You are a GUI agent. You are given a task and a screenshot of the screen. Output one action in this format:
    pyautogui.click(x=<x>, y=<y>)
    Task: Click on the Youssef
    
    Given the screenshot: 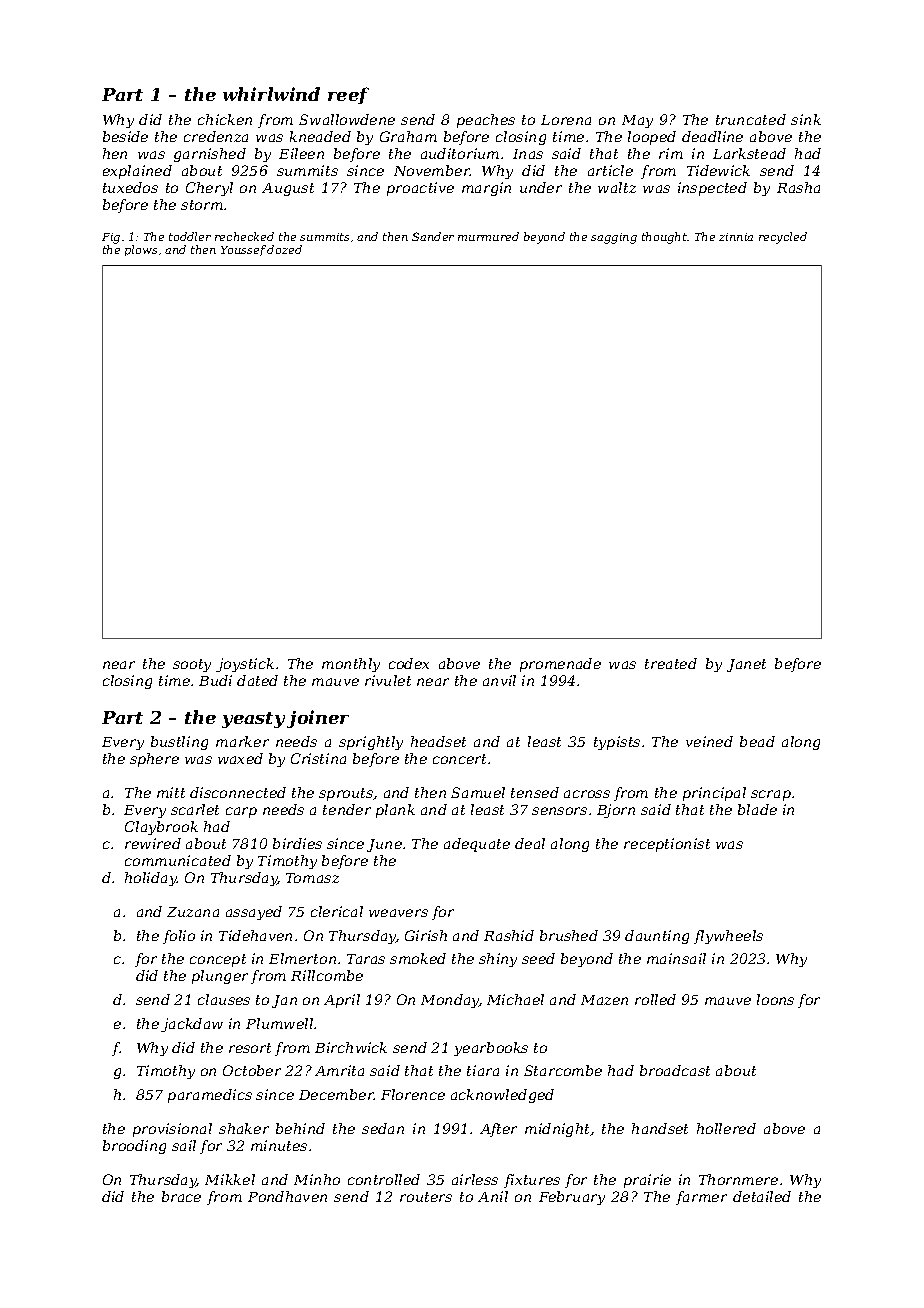 What is the action you would take?
    pyautogui.click(x=243, y=250)
